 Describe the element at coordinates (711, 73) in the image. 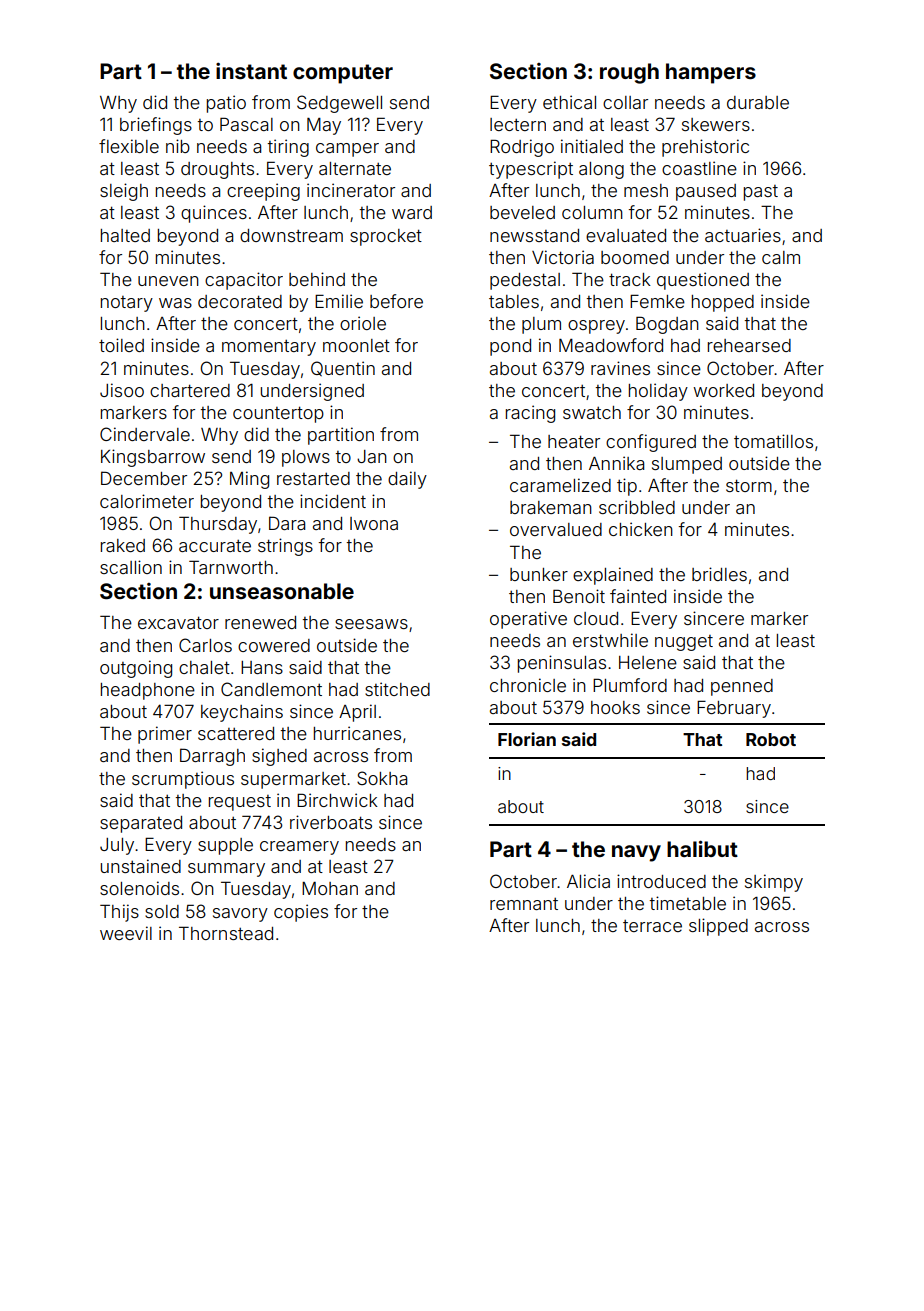

I see `hampers` at that location.
